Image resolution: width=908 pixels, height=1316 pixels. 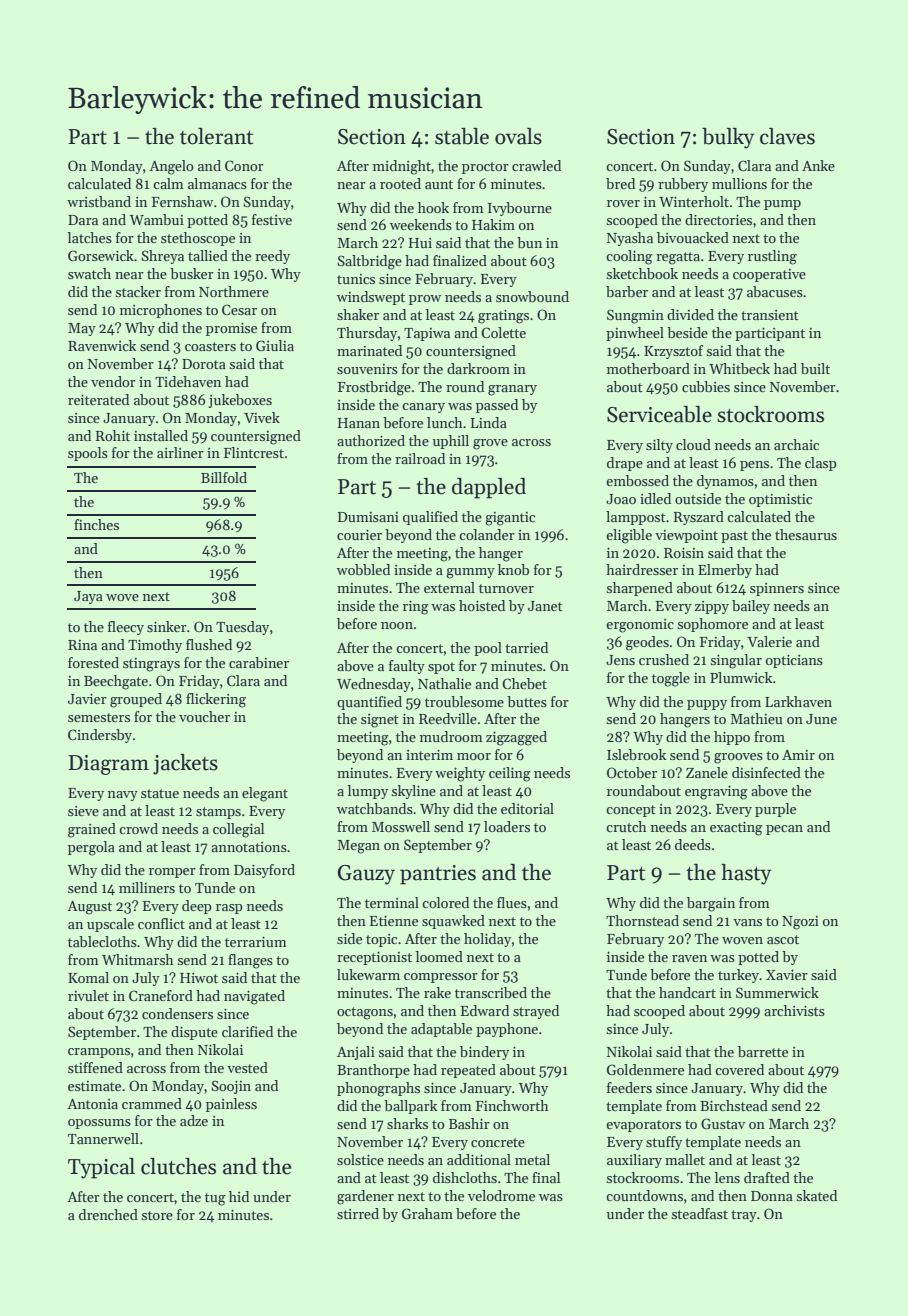 What do you see at coordinates (224, 477) in the image?
I see `Billfold` at bounding box center [224, 477].
